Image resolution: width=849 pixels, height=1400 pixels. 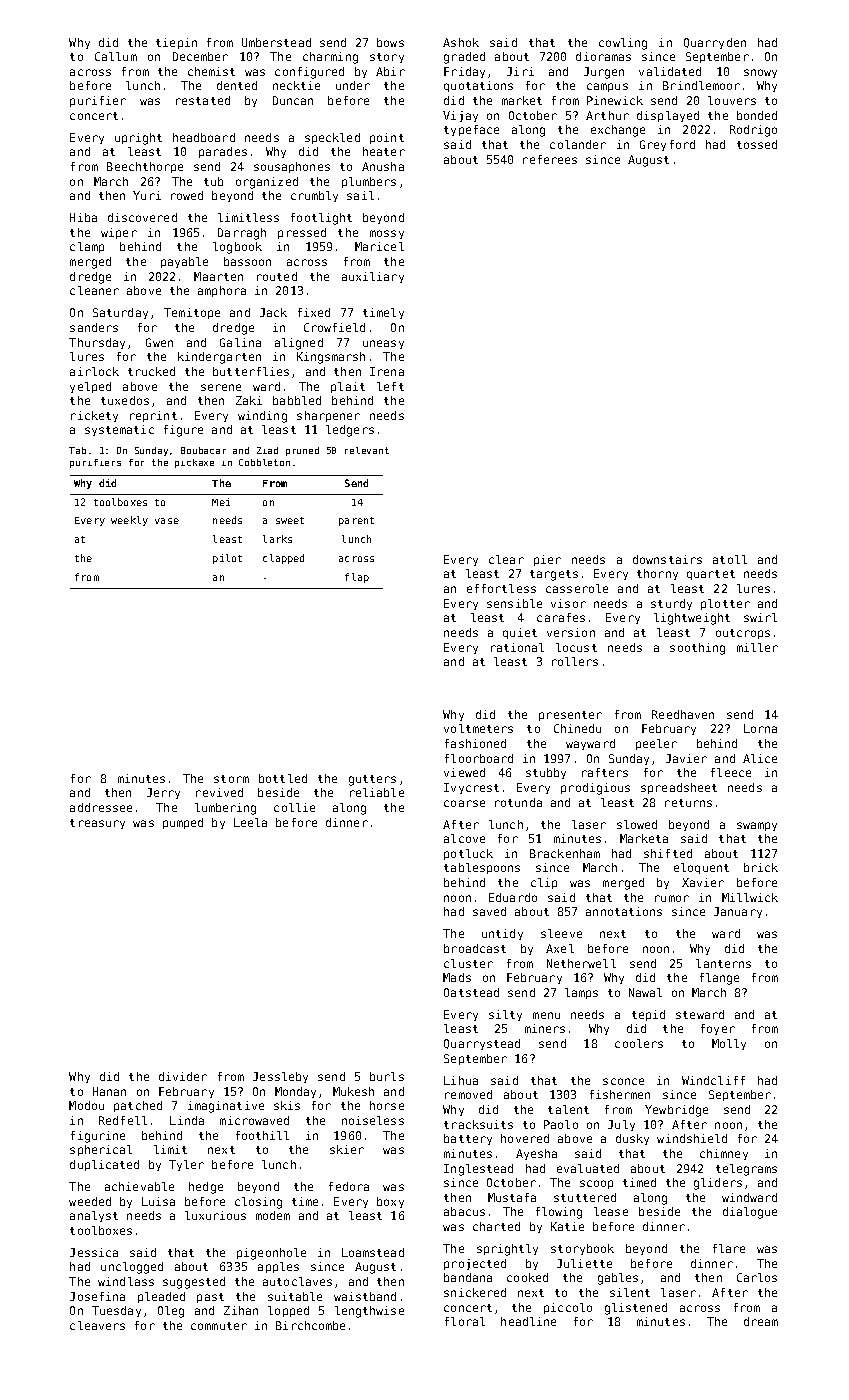 I want to click on bows, so click(x=390, y=42).
